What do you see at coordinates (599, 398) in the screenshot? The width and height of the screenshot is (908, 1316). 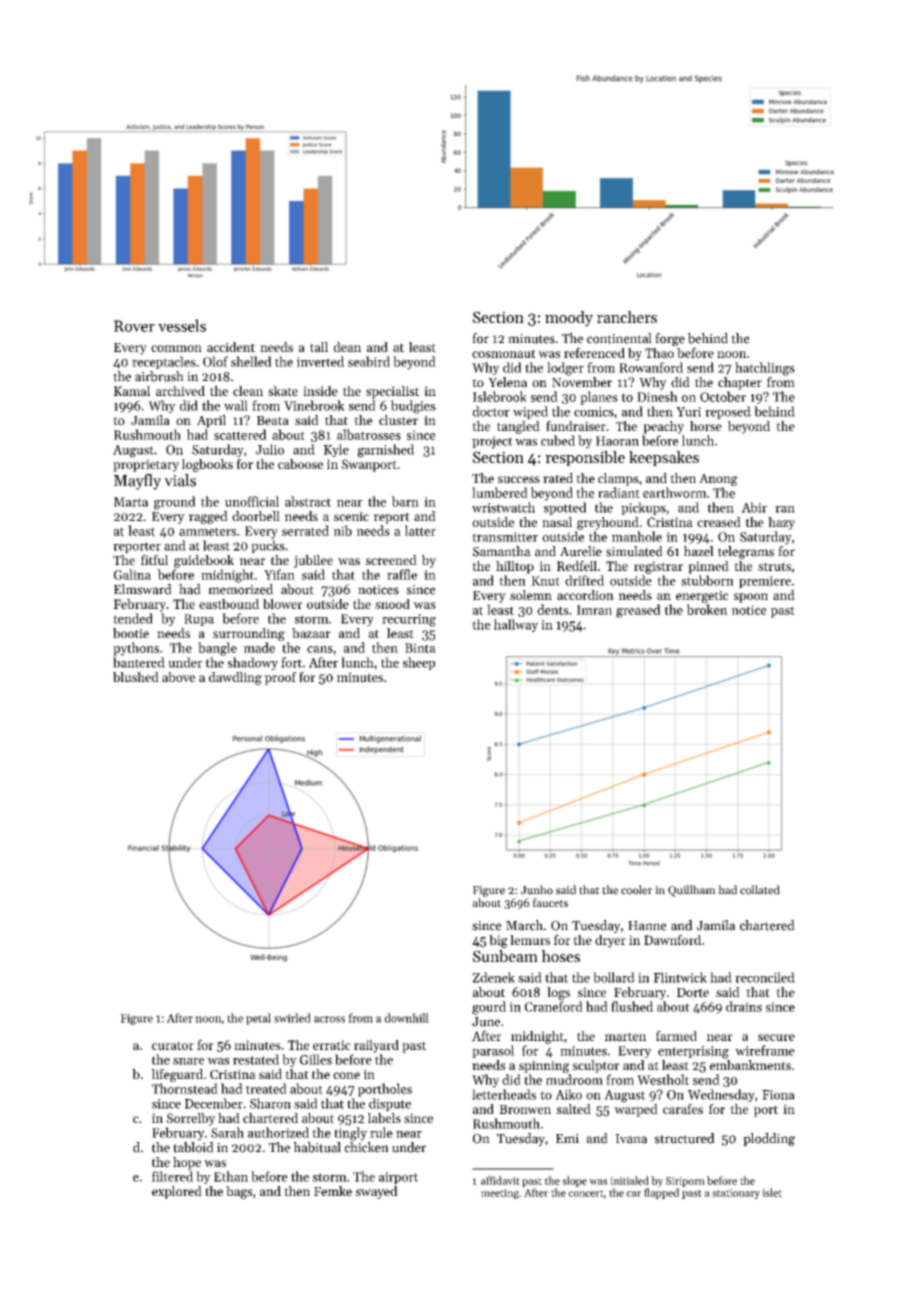 I see `planes` at bounding box center [599, 398].
